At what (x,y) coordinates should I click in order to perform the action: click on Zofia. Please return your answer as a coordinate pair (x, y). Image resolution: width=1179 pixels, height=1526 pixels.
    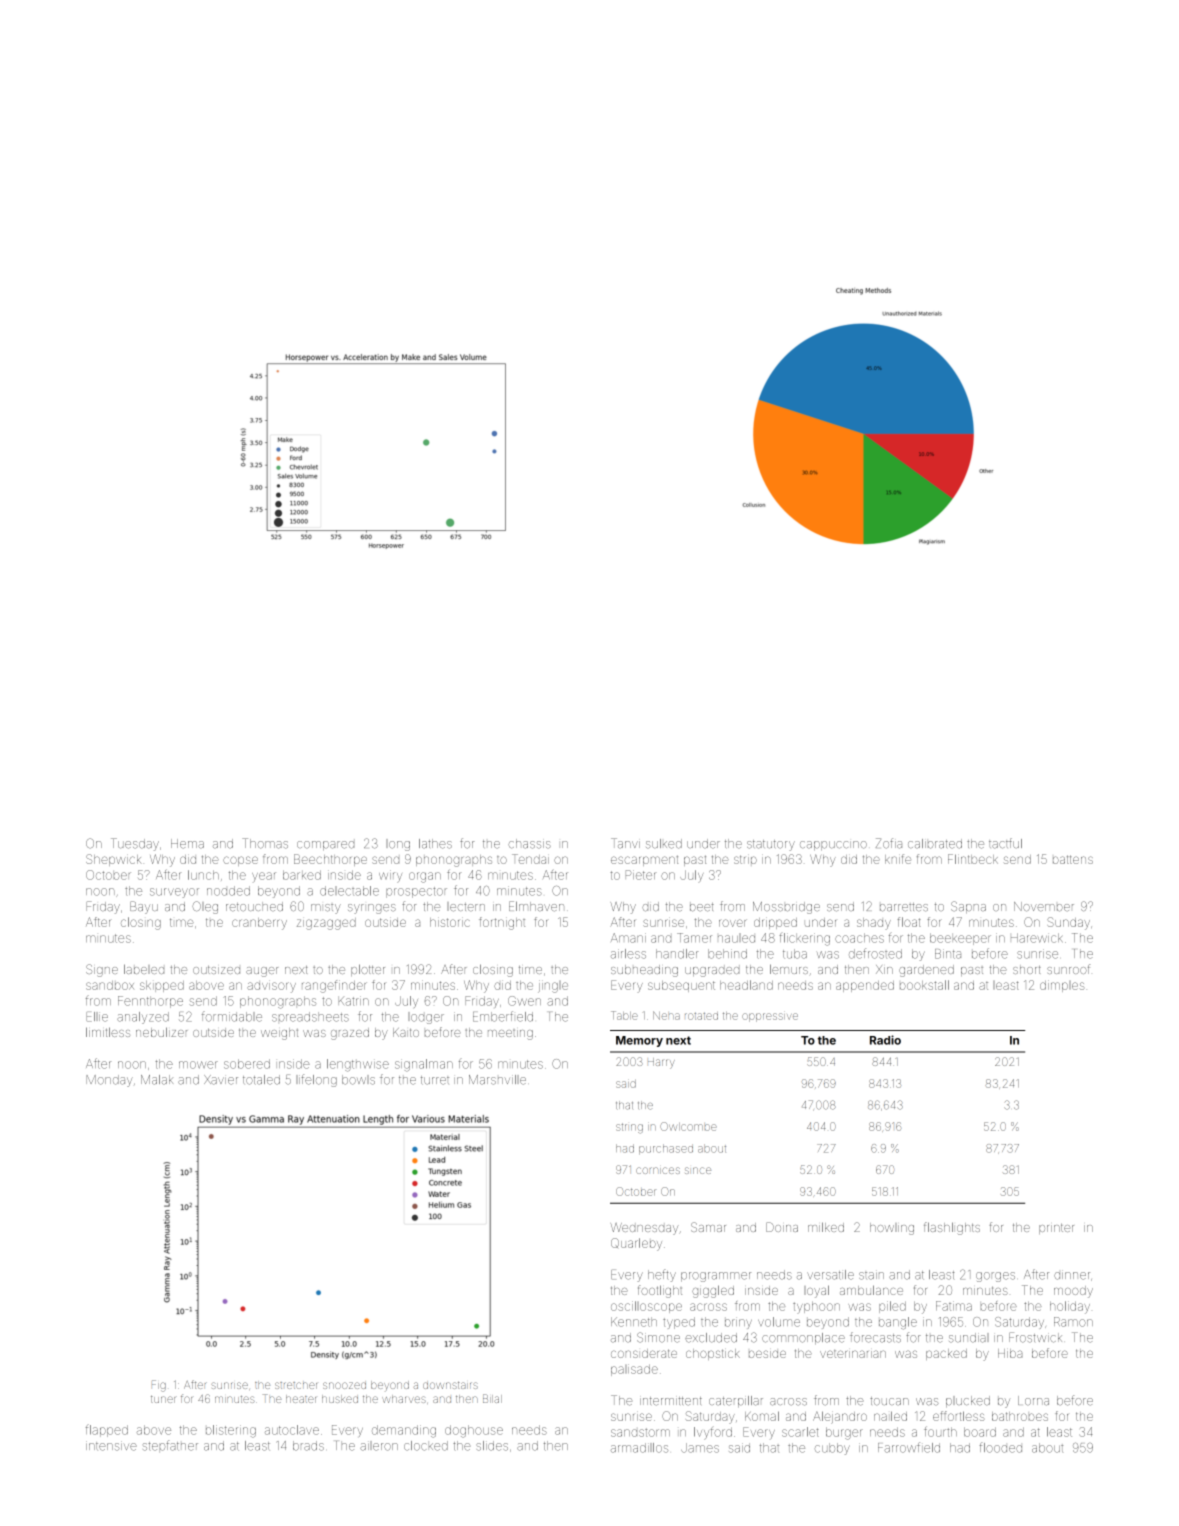
    Looking at the image, I should click on (889, 843).
